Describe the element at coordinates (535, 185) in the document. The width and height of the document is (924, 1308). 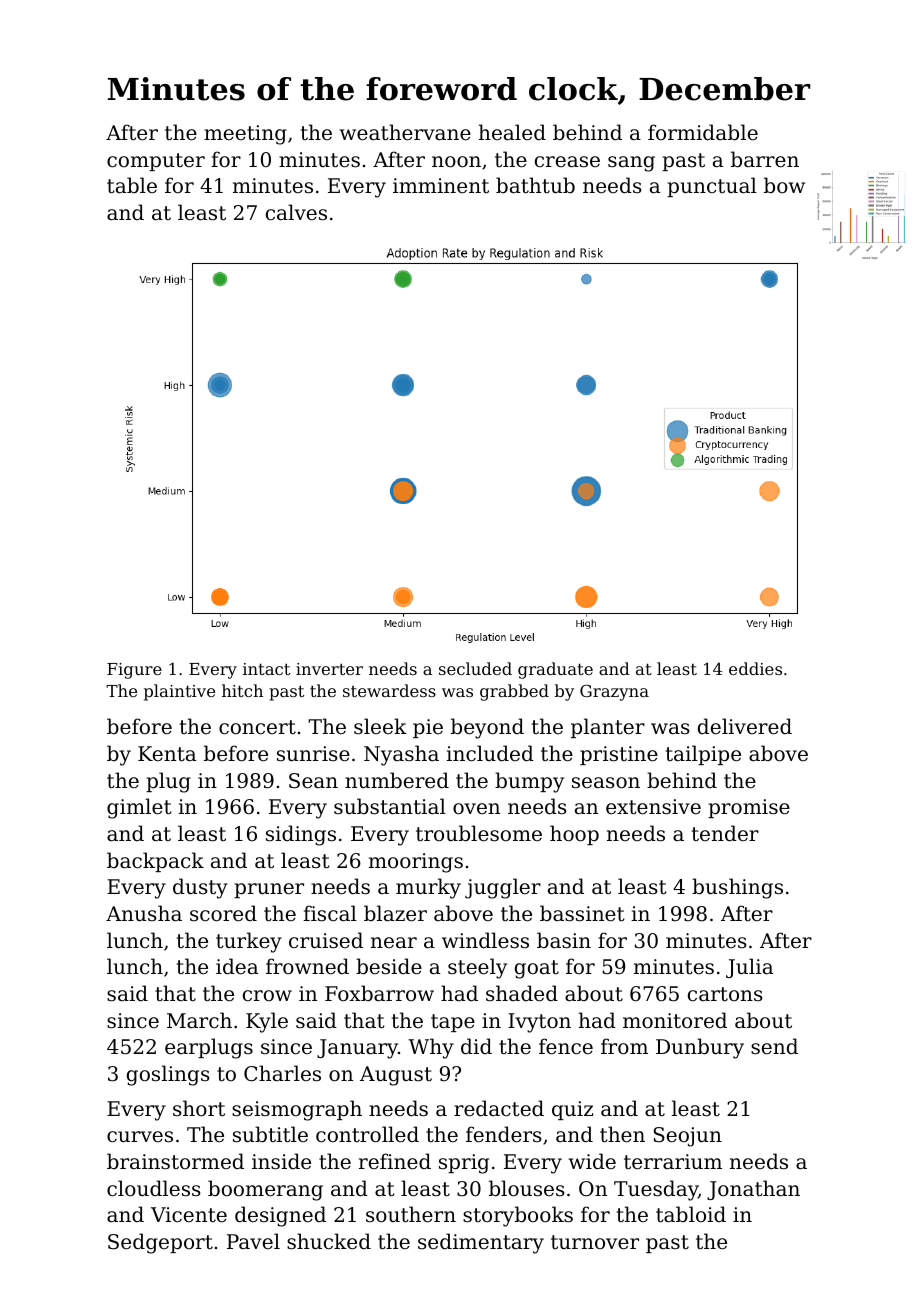
I see `bathtub` at that location.
